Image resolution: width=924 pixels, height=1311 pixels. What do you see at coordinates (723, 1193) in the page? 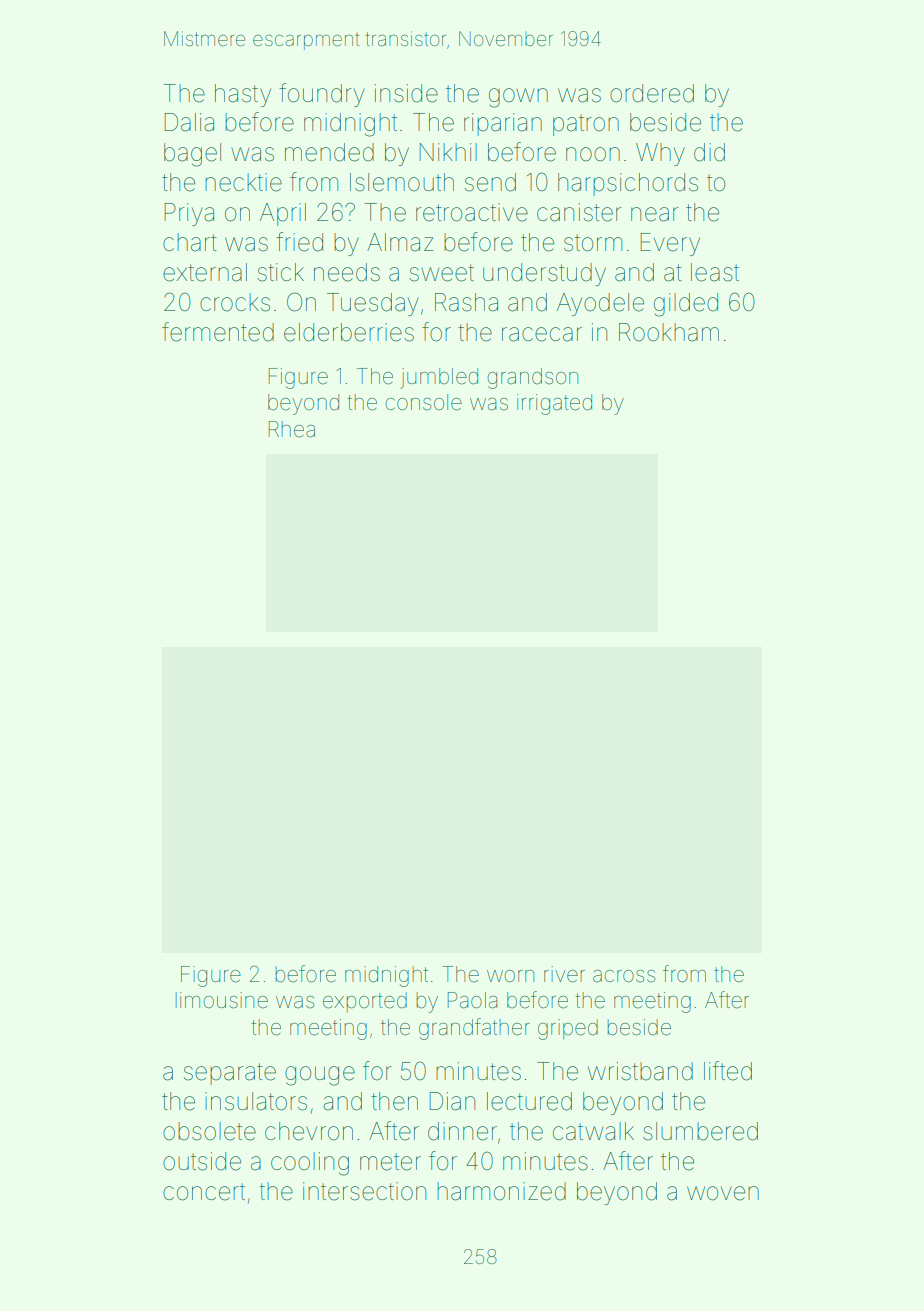
I see `woven` at bounding box center [723, 1193].
